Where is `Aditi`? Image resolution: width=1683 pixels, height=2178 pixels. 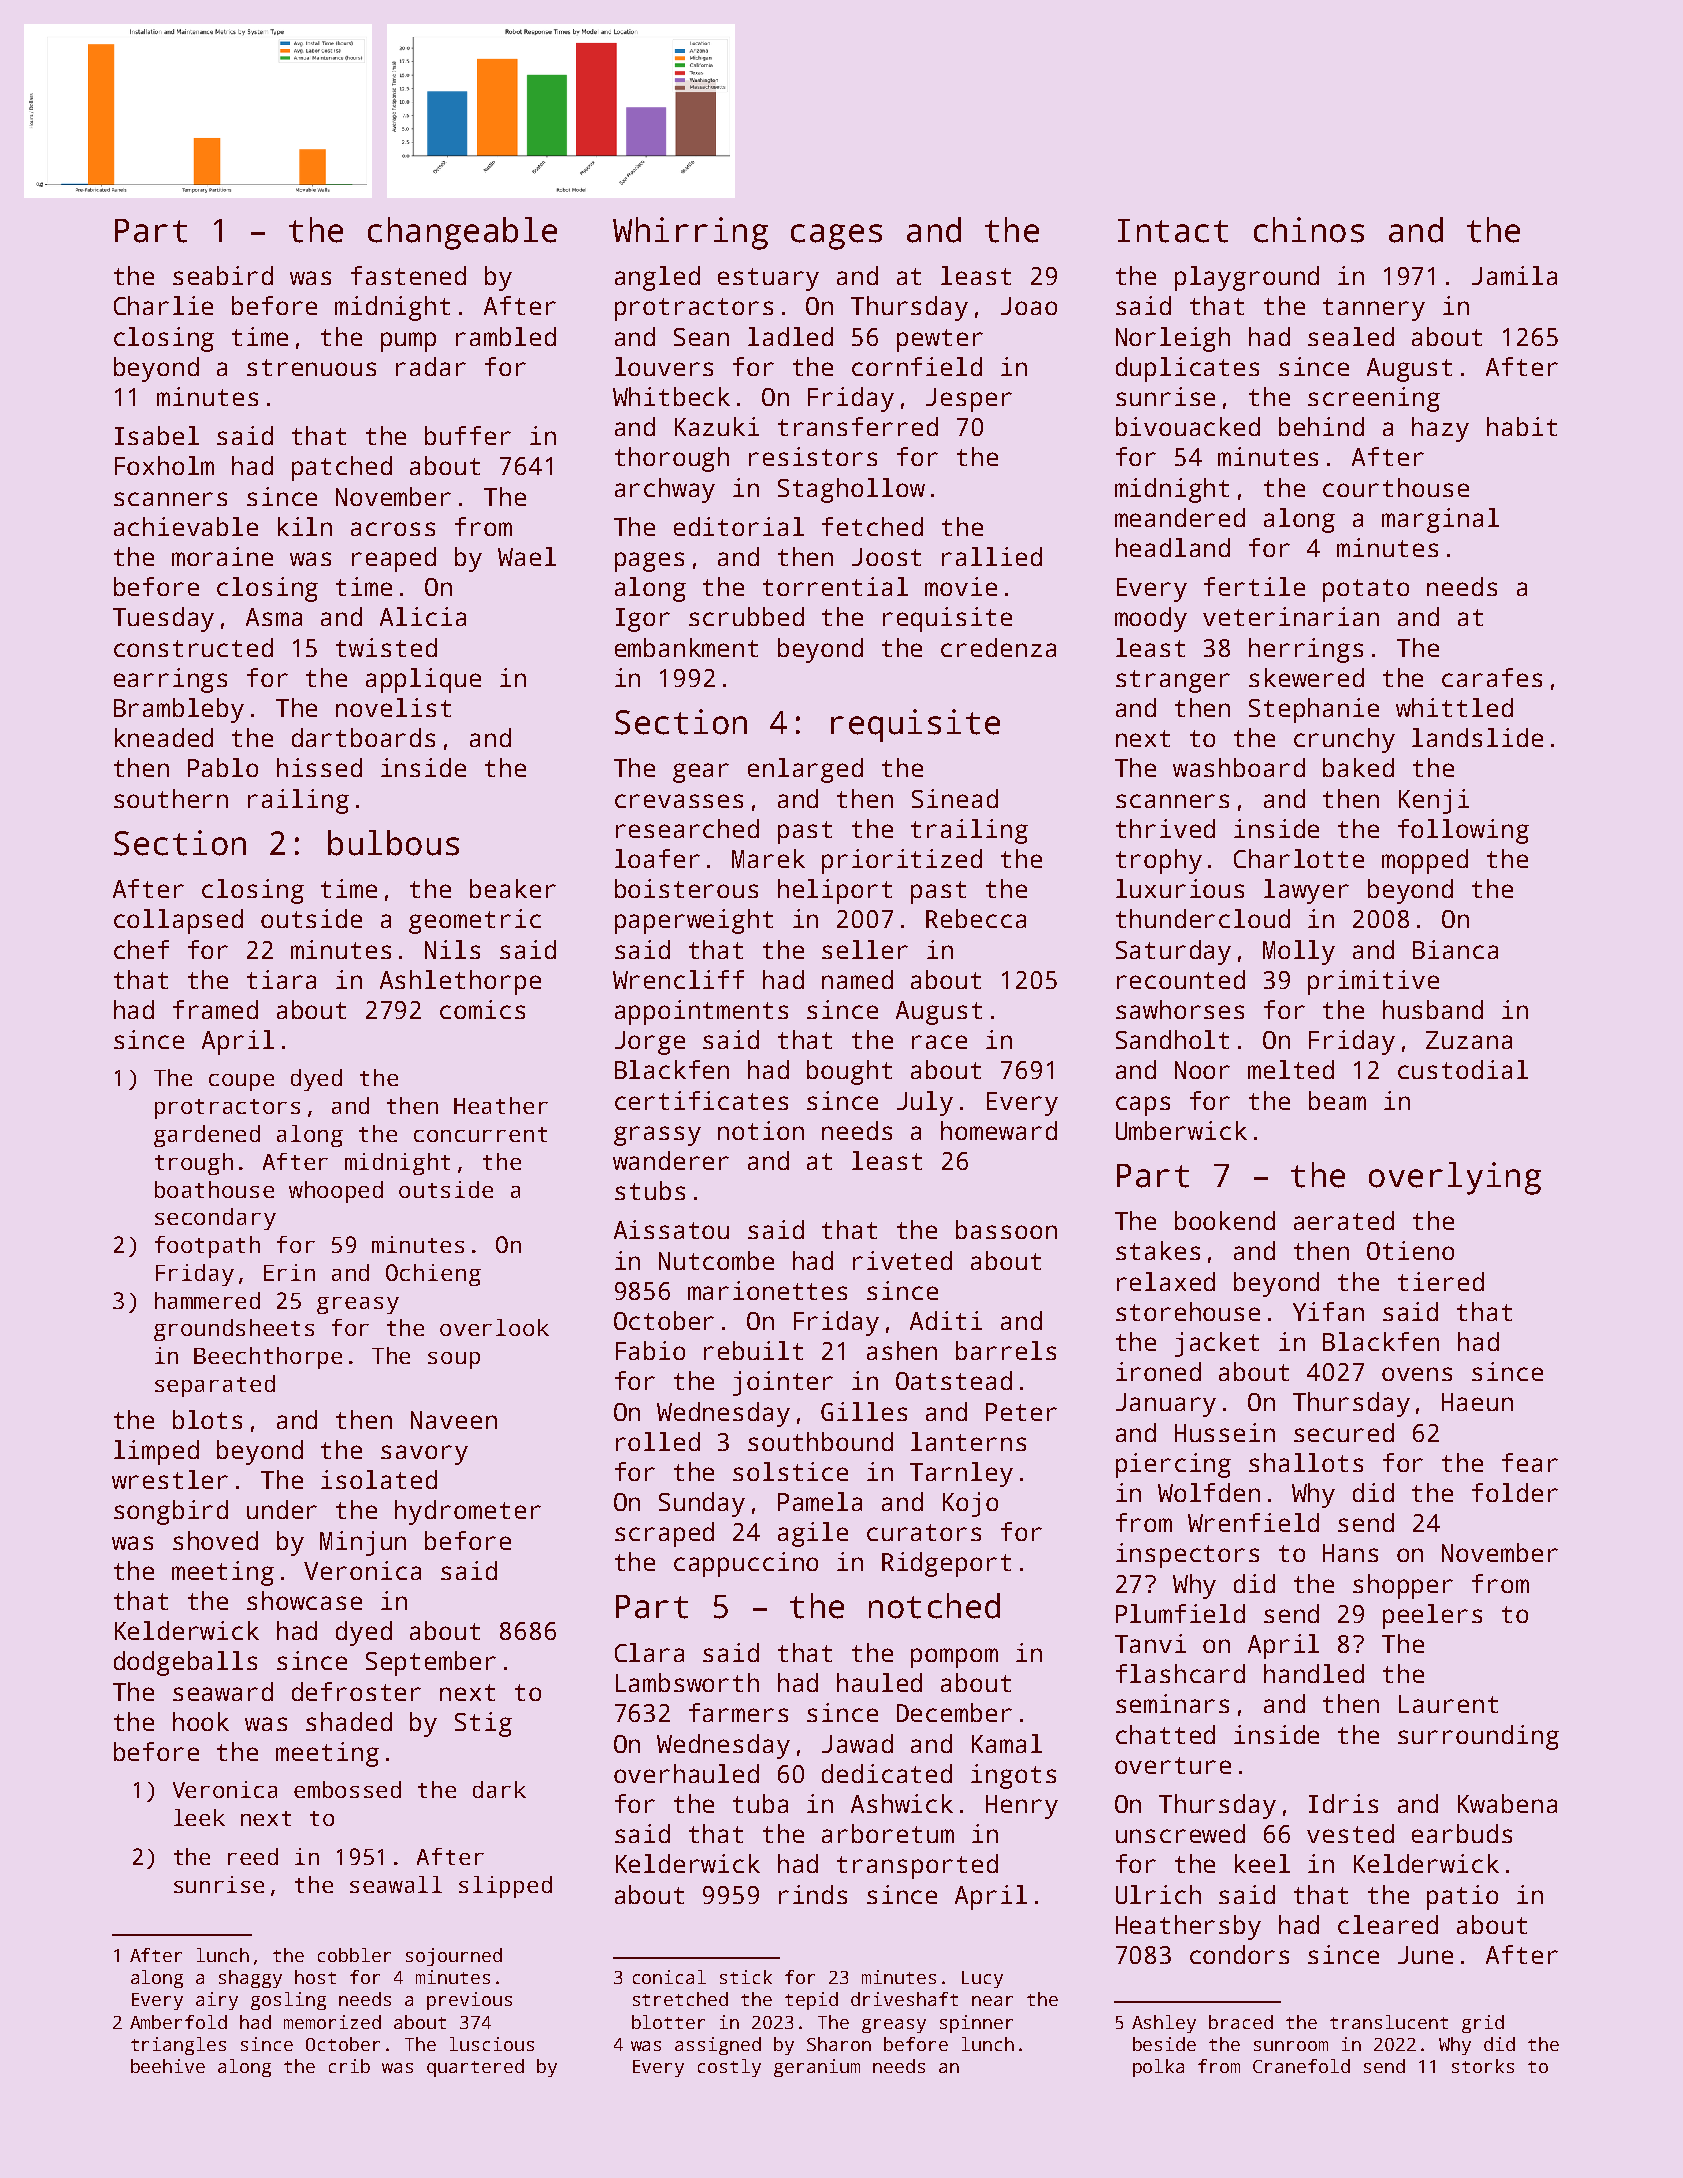 Aditi is located at coordinates (946, 1320).
